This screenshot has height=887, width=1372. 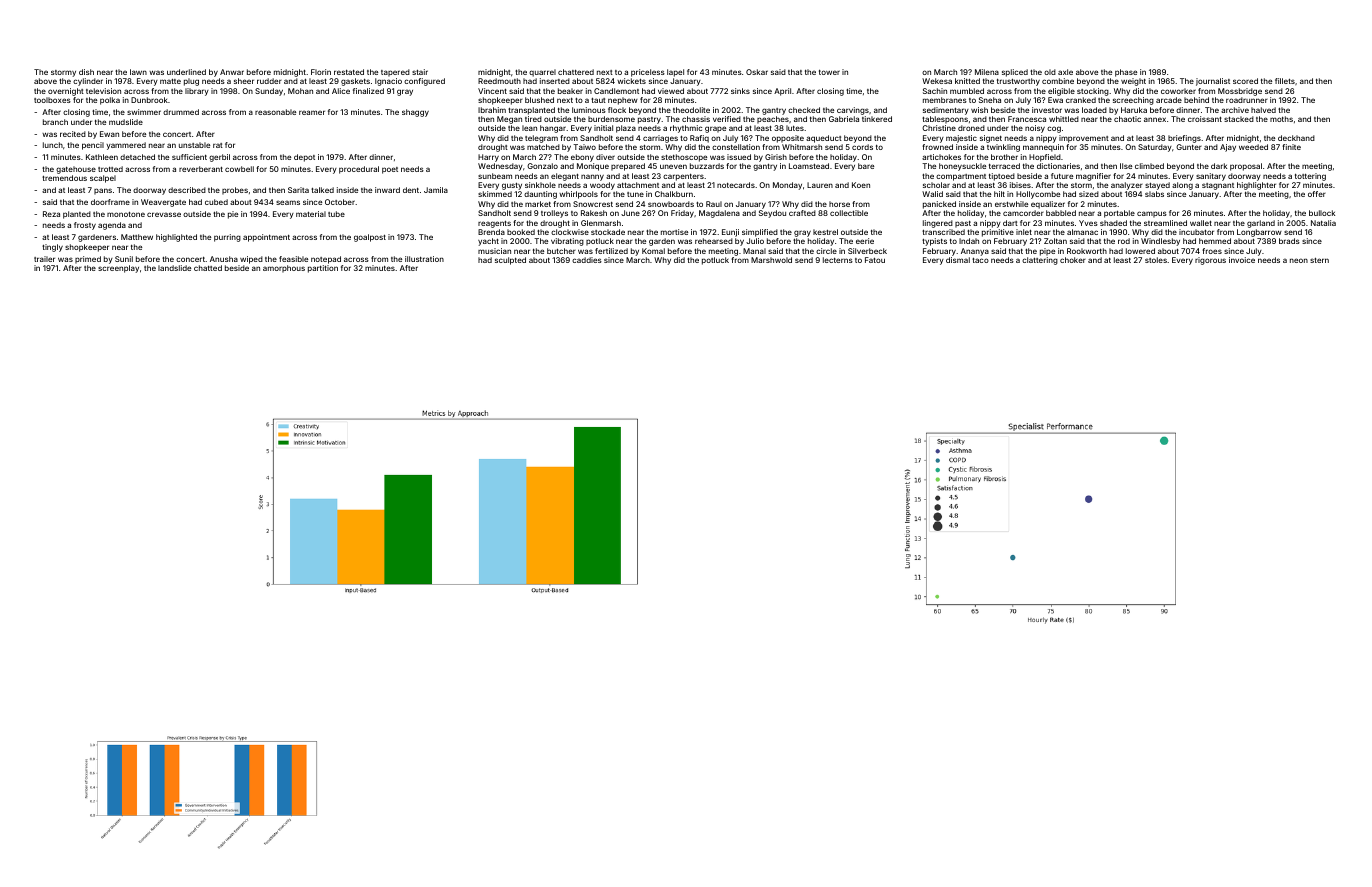 I want to click on Anwar, so click(x=232, y=72).
